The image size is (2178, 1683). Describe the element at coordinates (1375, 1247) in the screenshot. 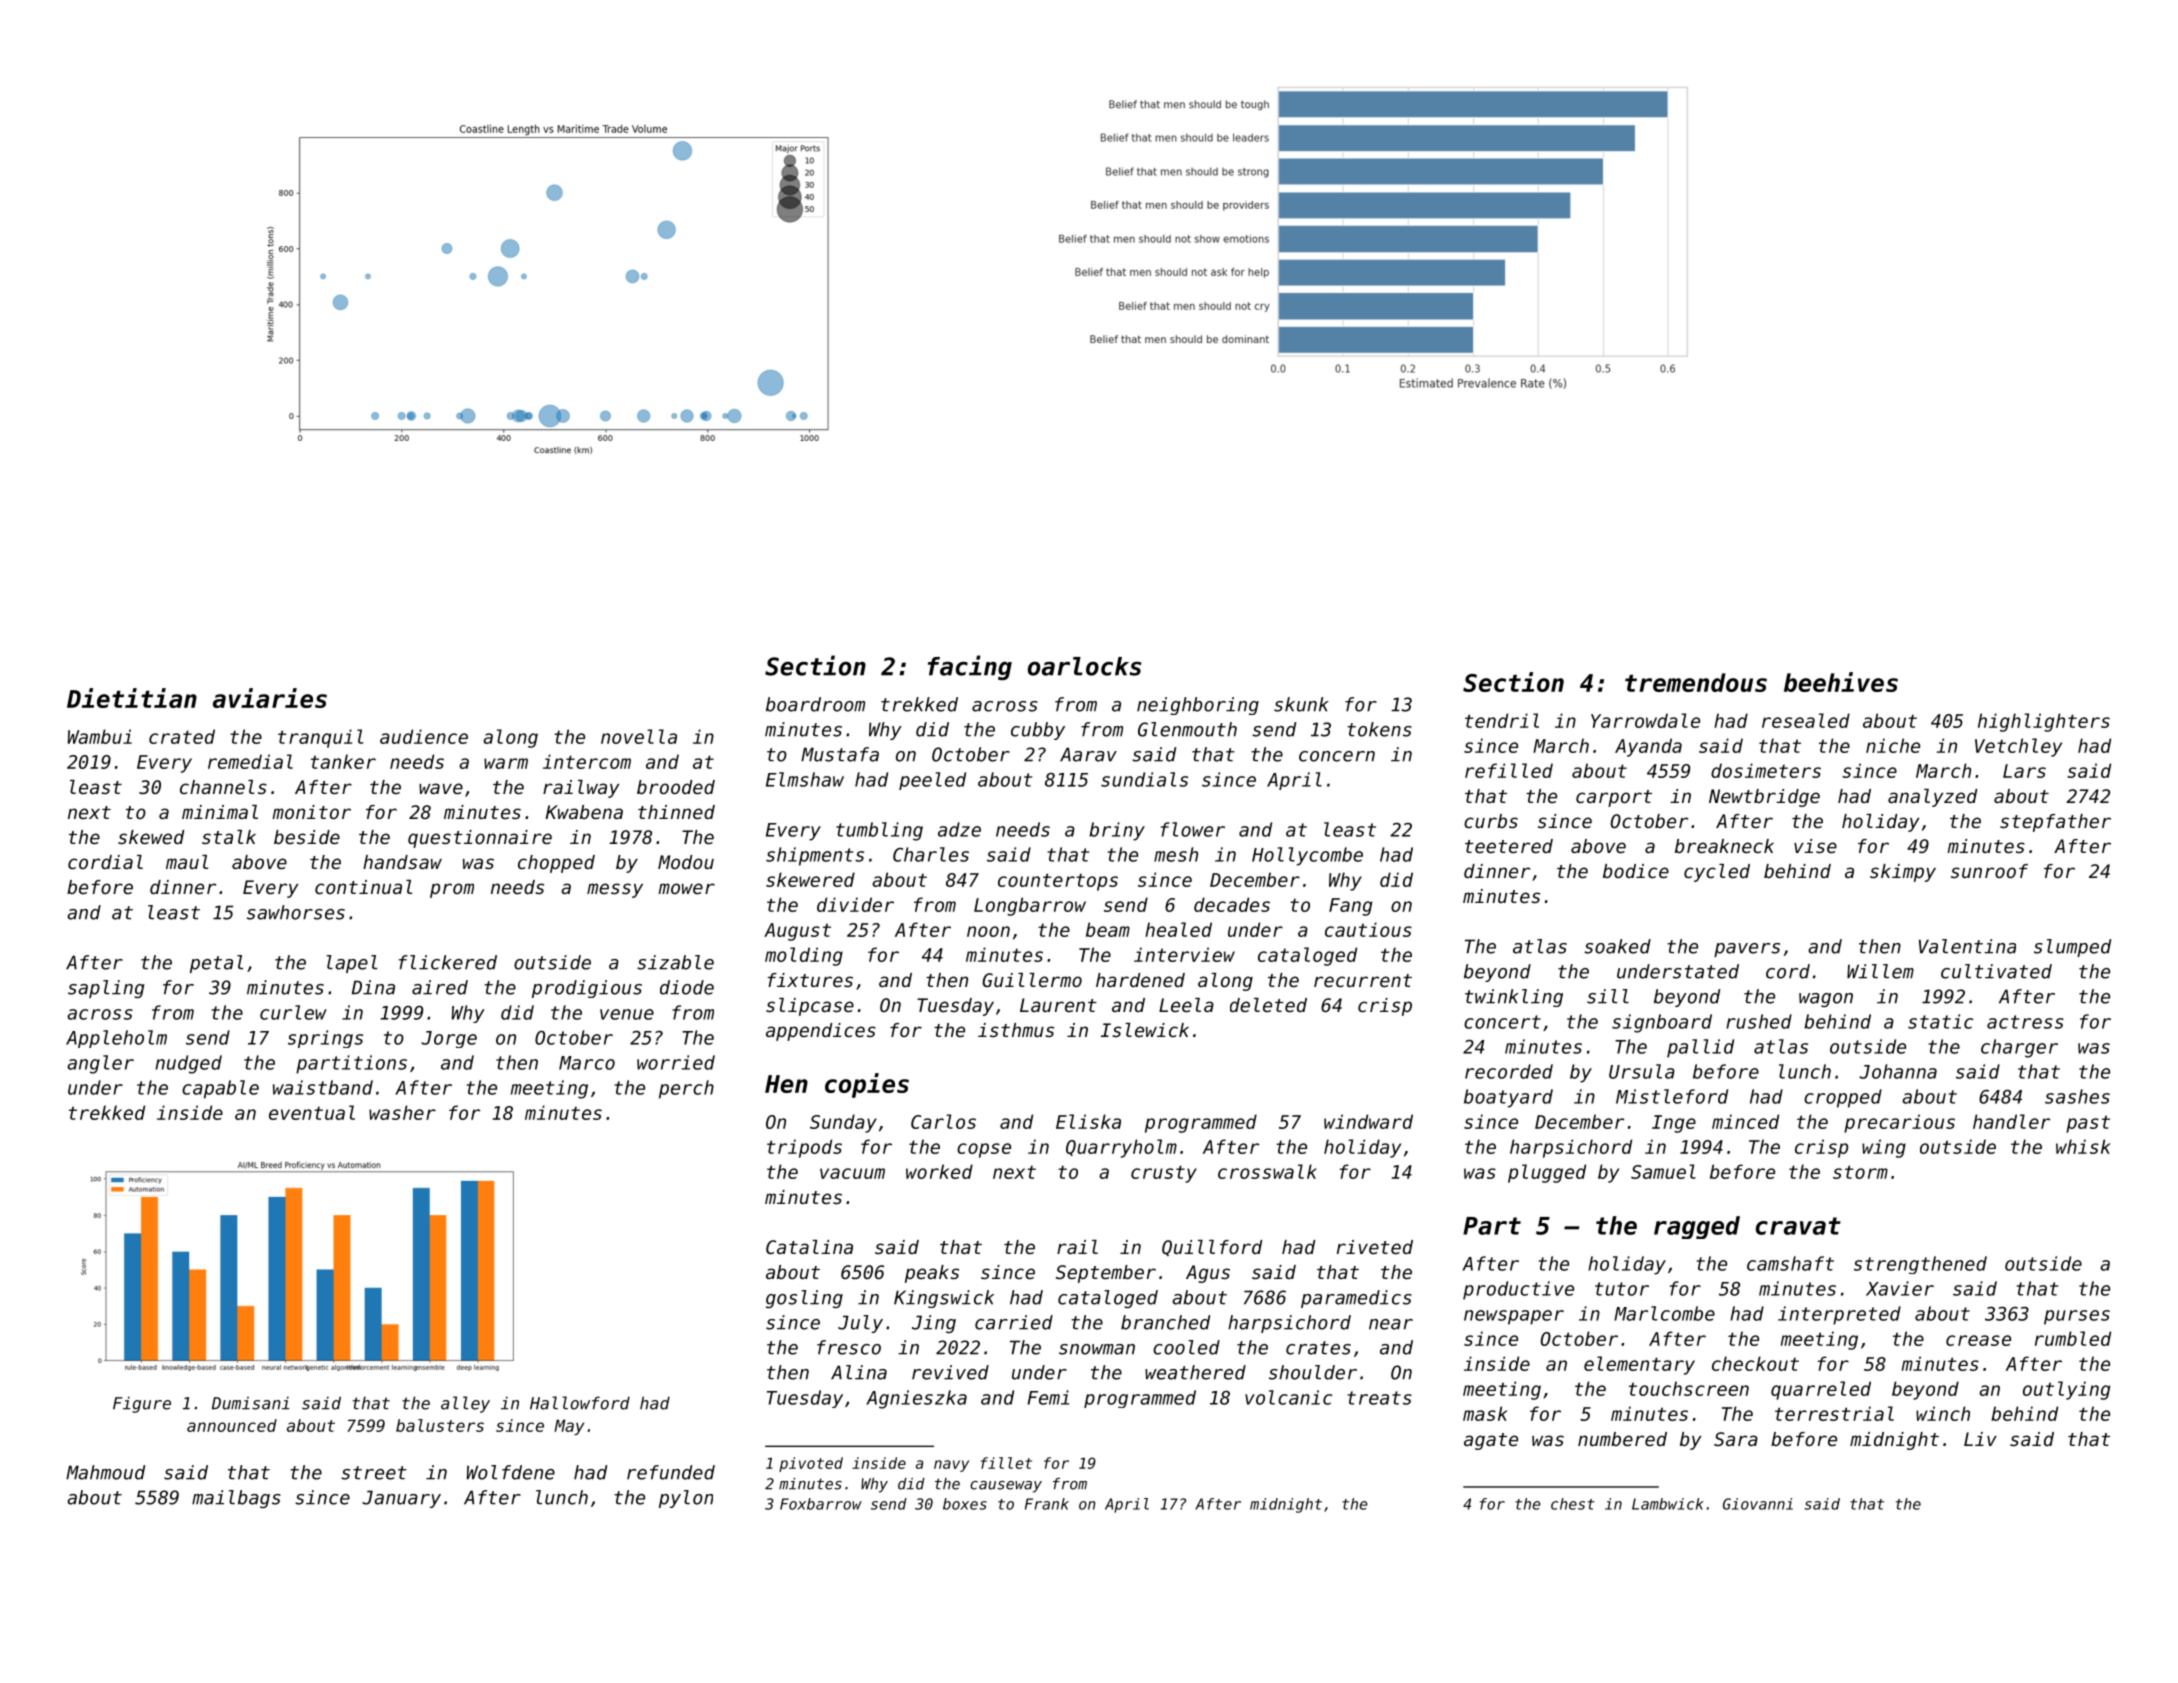

I see `riveted` at that location.
